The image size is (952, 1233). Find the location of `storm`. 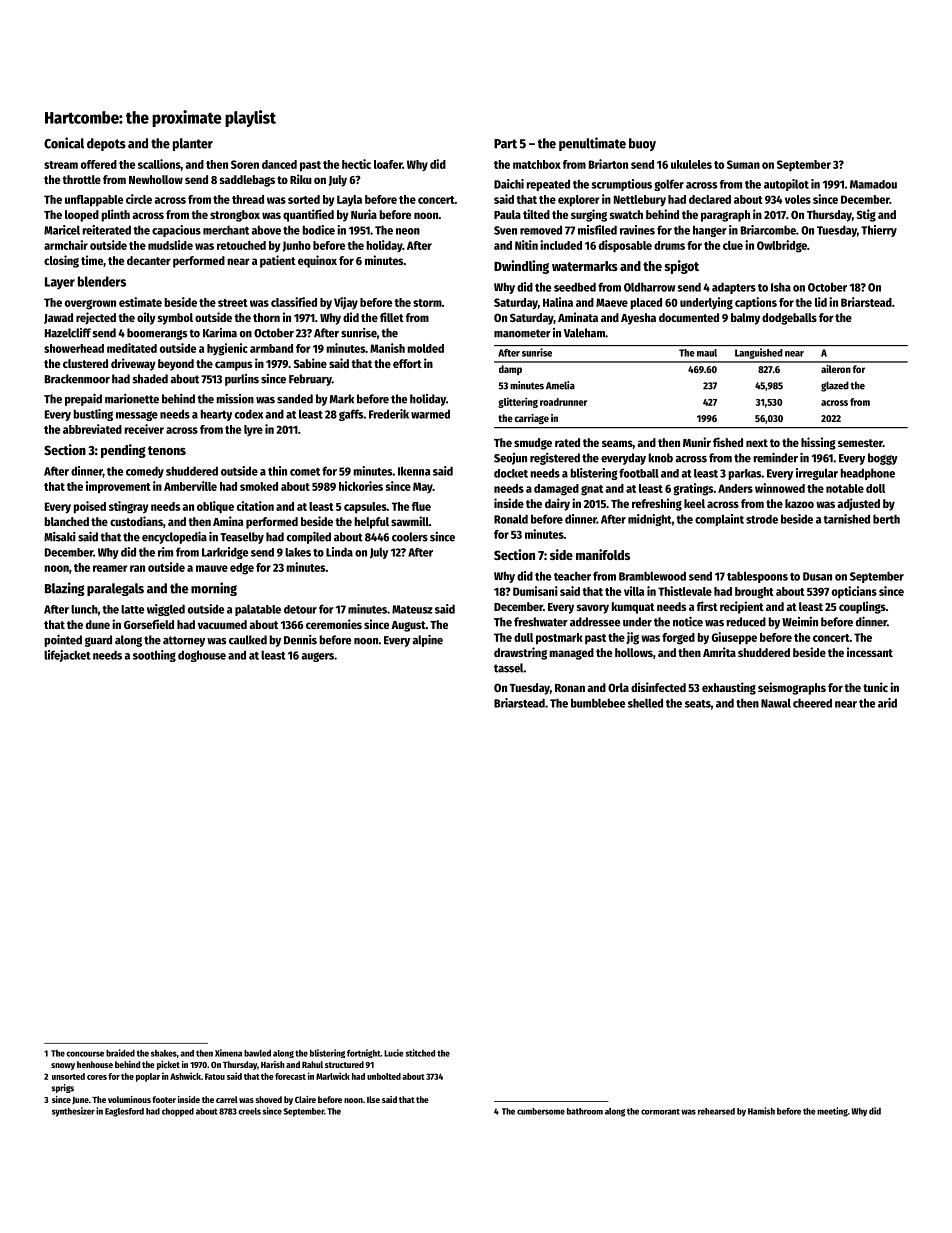

storm is located at coordinates (427, 303).
